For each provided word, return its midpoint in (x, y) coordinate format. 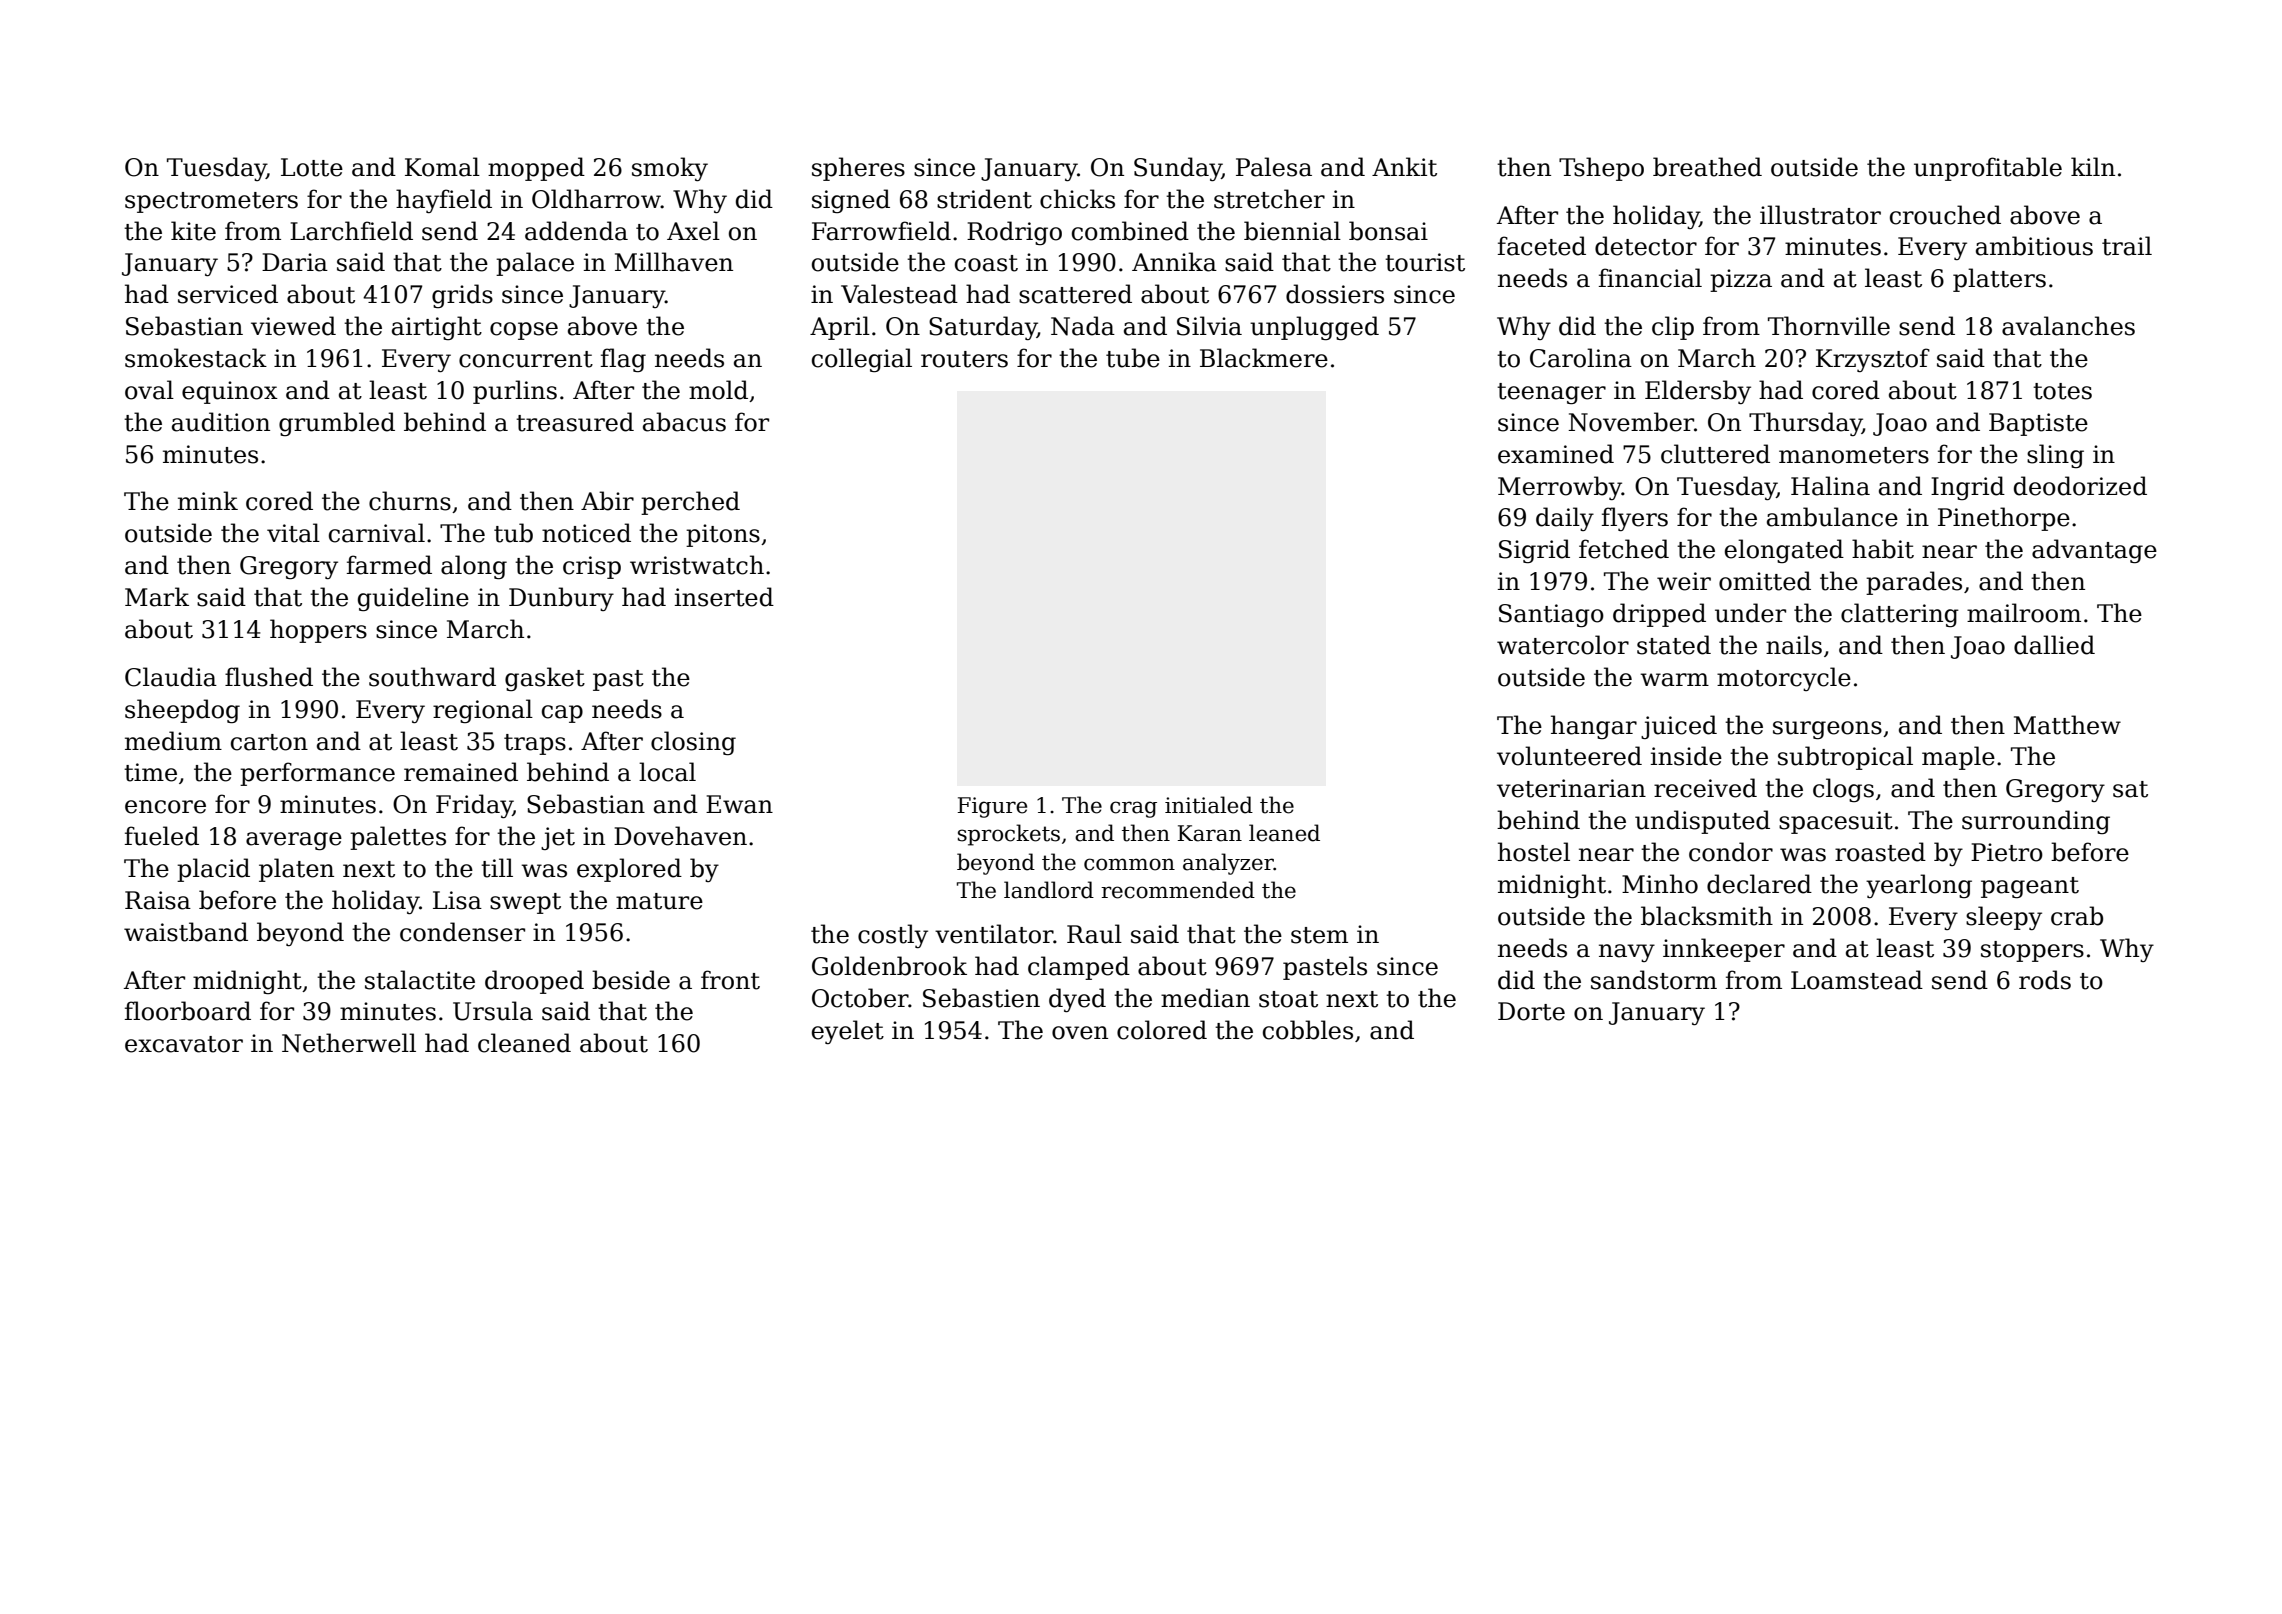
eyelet (848, 1032)
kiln (2093, 166)
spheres (858, 169)
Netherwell (349, 1043)
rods (2045, 980)
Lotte (312, 167)
